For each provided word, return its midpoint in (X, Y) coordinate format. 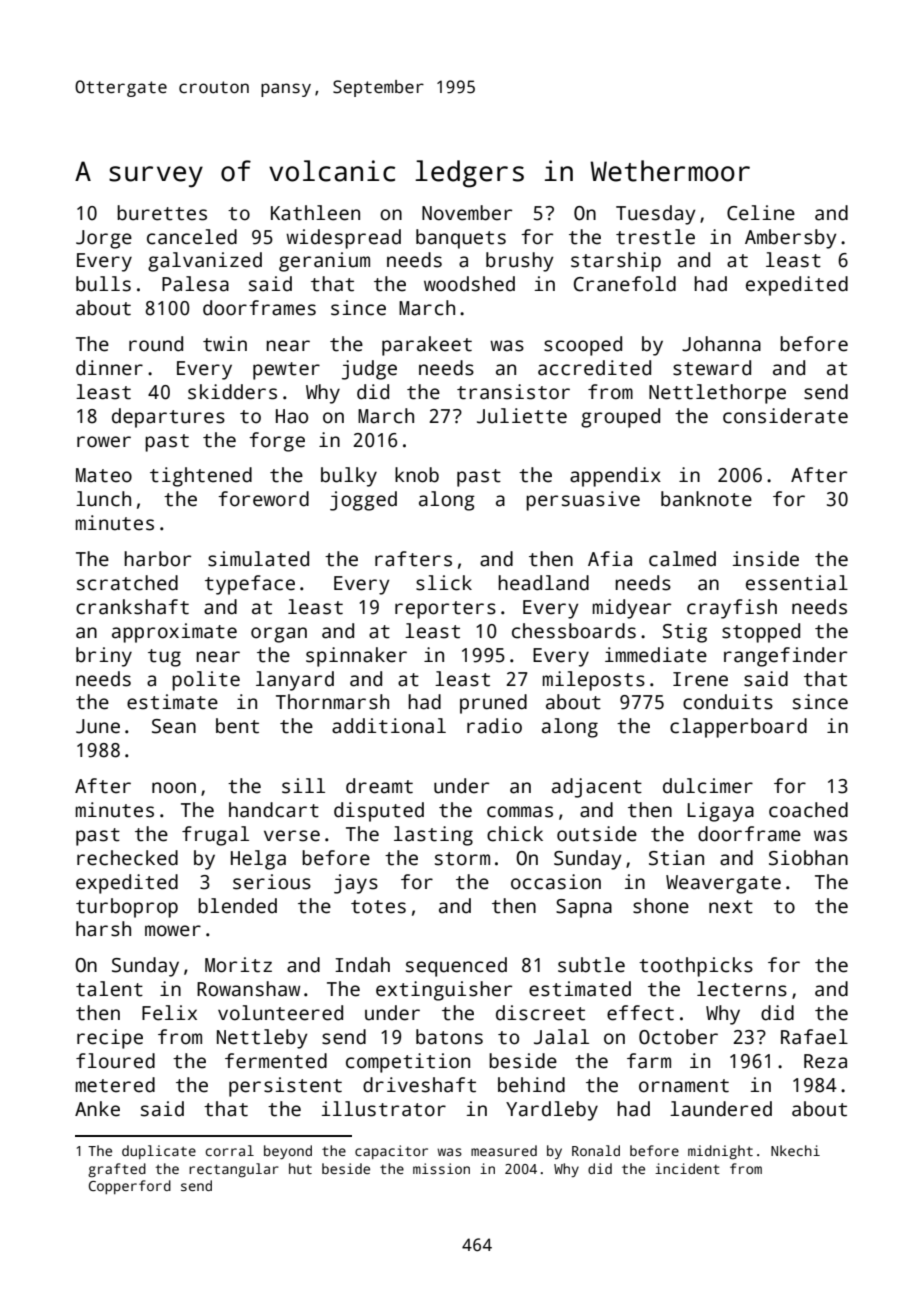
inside (766, 559)
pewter (286, 371)
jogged (363, 501)
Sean (174, 726)
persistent (285, 1087)
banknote (706, 499)
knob (417, 475)
